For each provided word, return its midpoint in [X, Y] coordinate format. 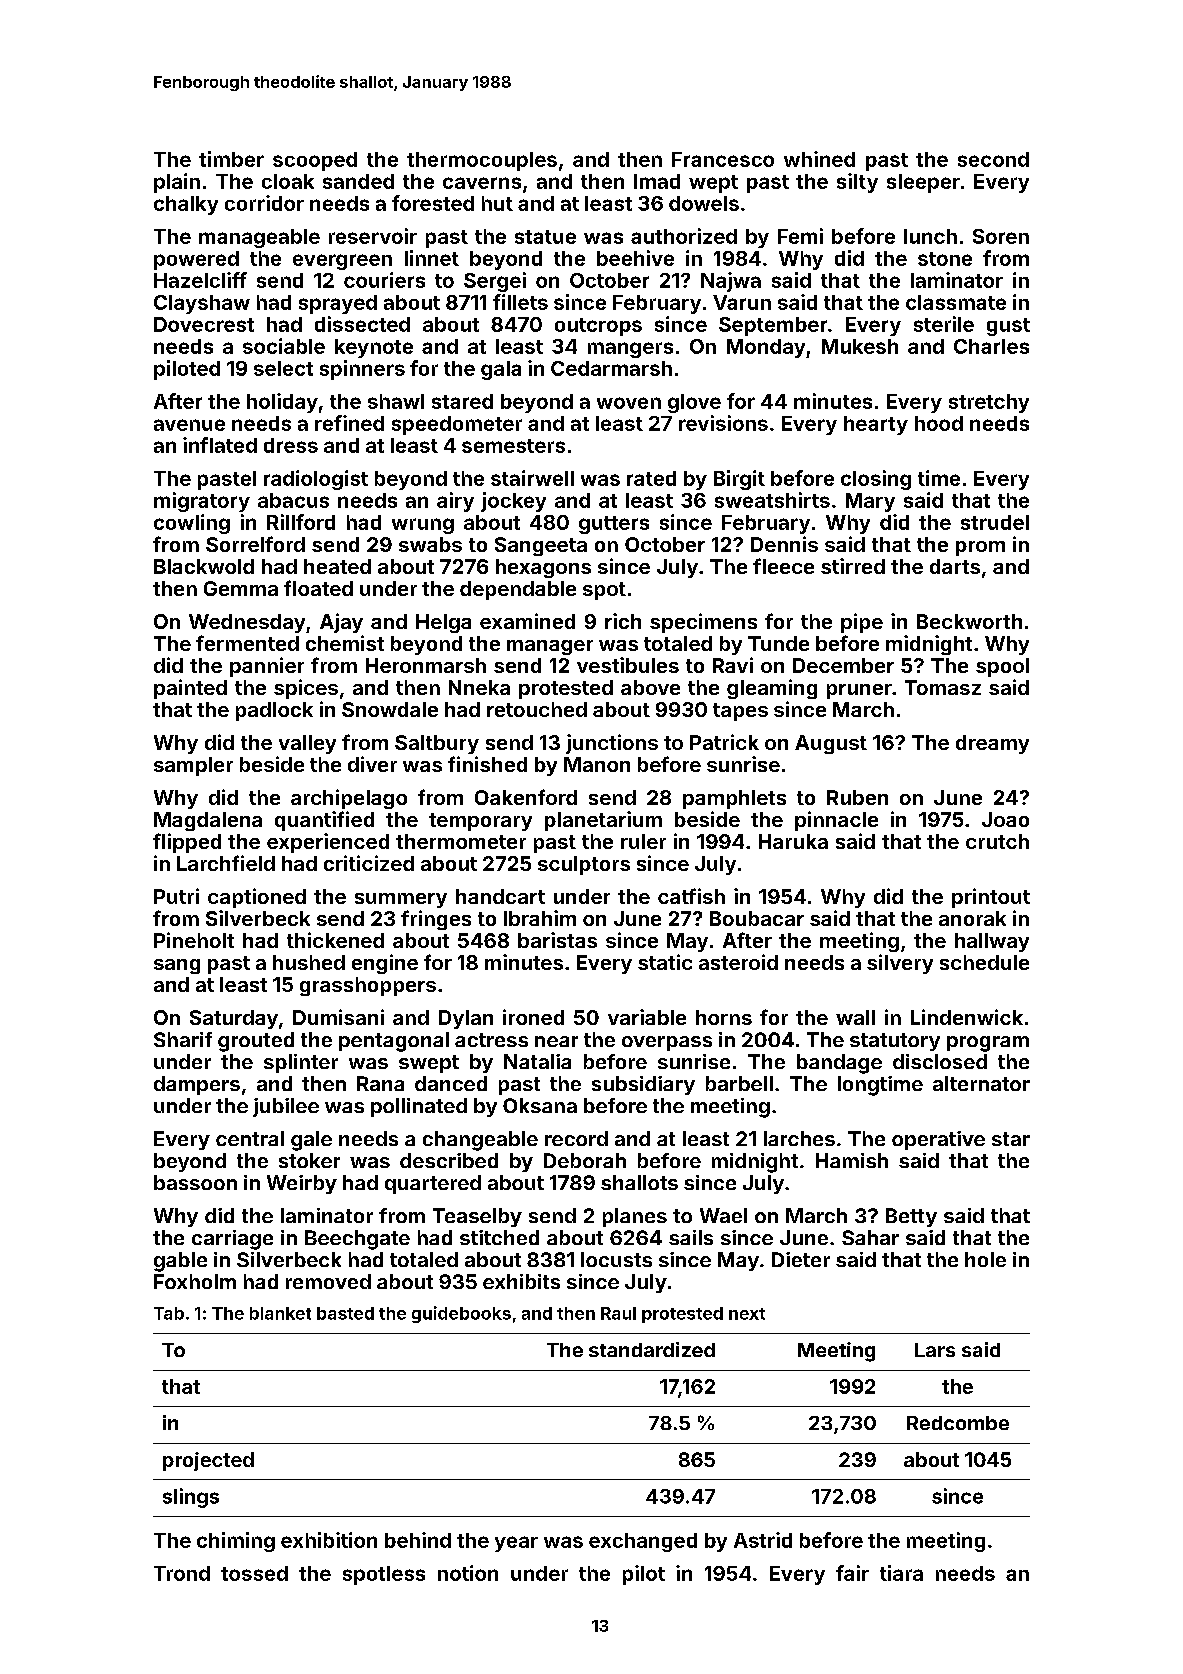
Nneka [479, 687]
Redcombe [958, 1423]
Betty [911, 1217]
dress [291, 445]
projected [208, 1461]
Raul [618, 1313]
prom [980, 548]
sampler [193, 766]
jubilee [286, 1107]
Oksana [540, 1105]
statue [545, 237]
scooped [315, 161]
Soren [1001, 236]
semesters [513, 446]
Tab [169, 1313]
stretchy [989, 403]
